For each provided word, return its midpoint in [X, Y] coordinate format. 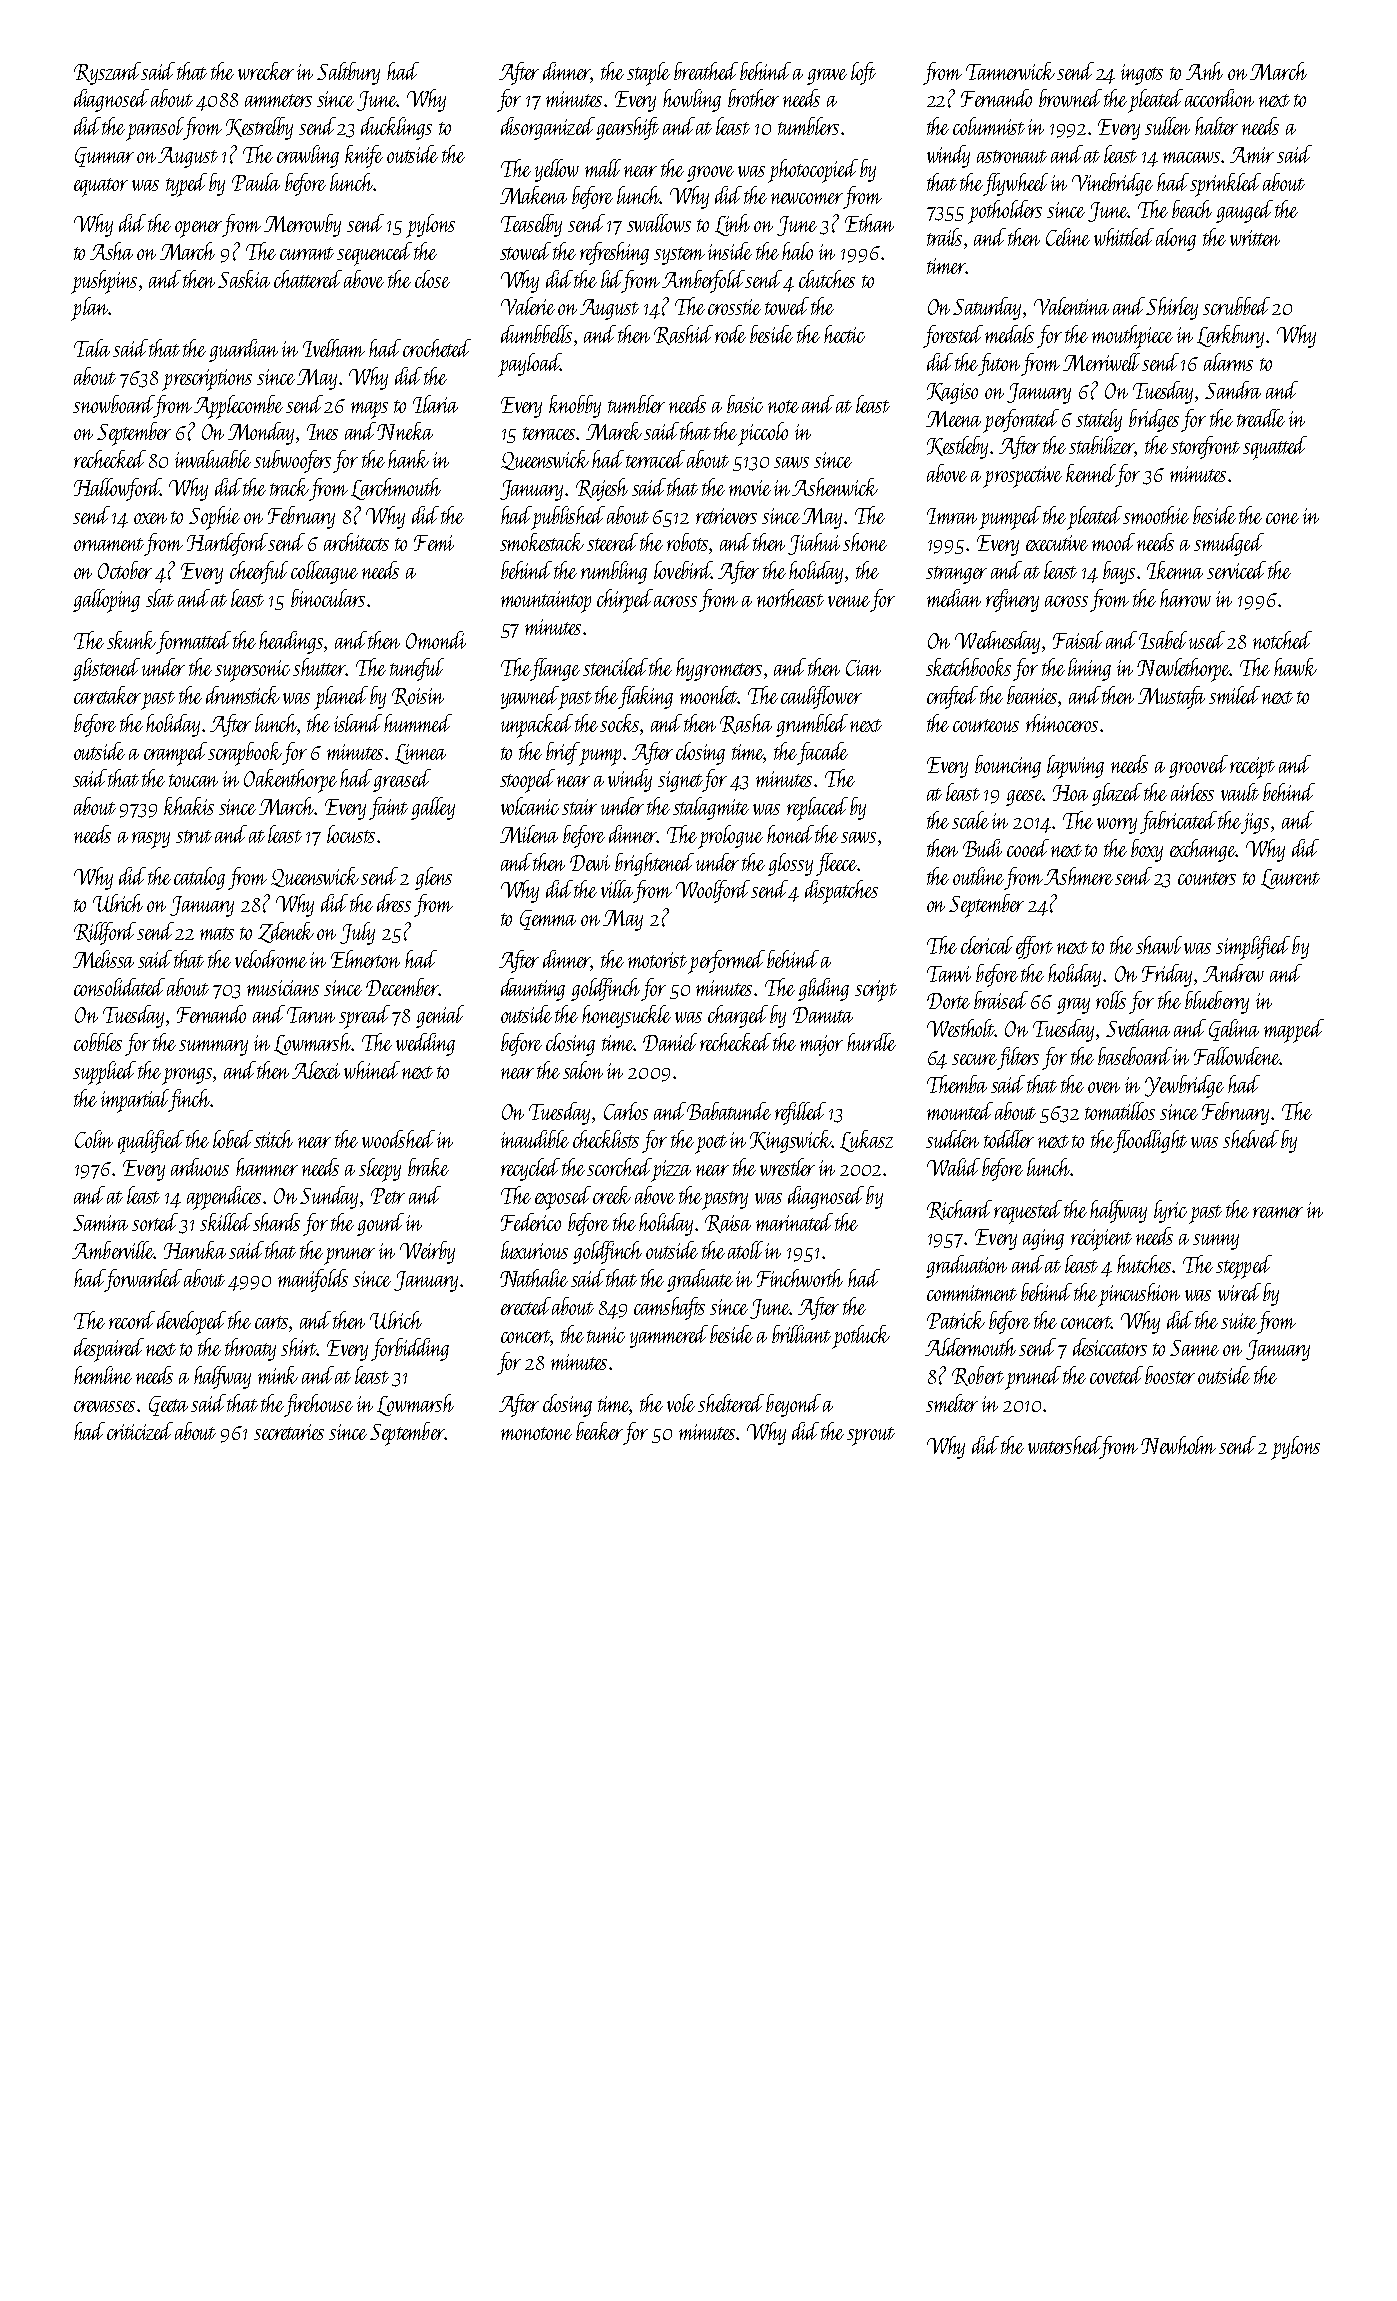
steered [612, 542]
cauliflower [821, 697]
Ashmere [1078, 876]
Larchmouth [396, 489]
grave [827, 77]
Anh [1204, 71]
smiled [1234, 695]
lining [1089, 669]
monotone [536, 1433]
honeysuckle [626, 1016]
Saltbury [348, 73]
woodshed [398, 1139]
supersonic [252, 671]
